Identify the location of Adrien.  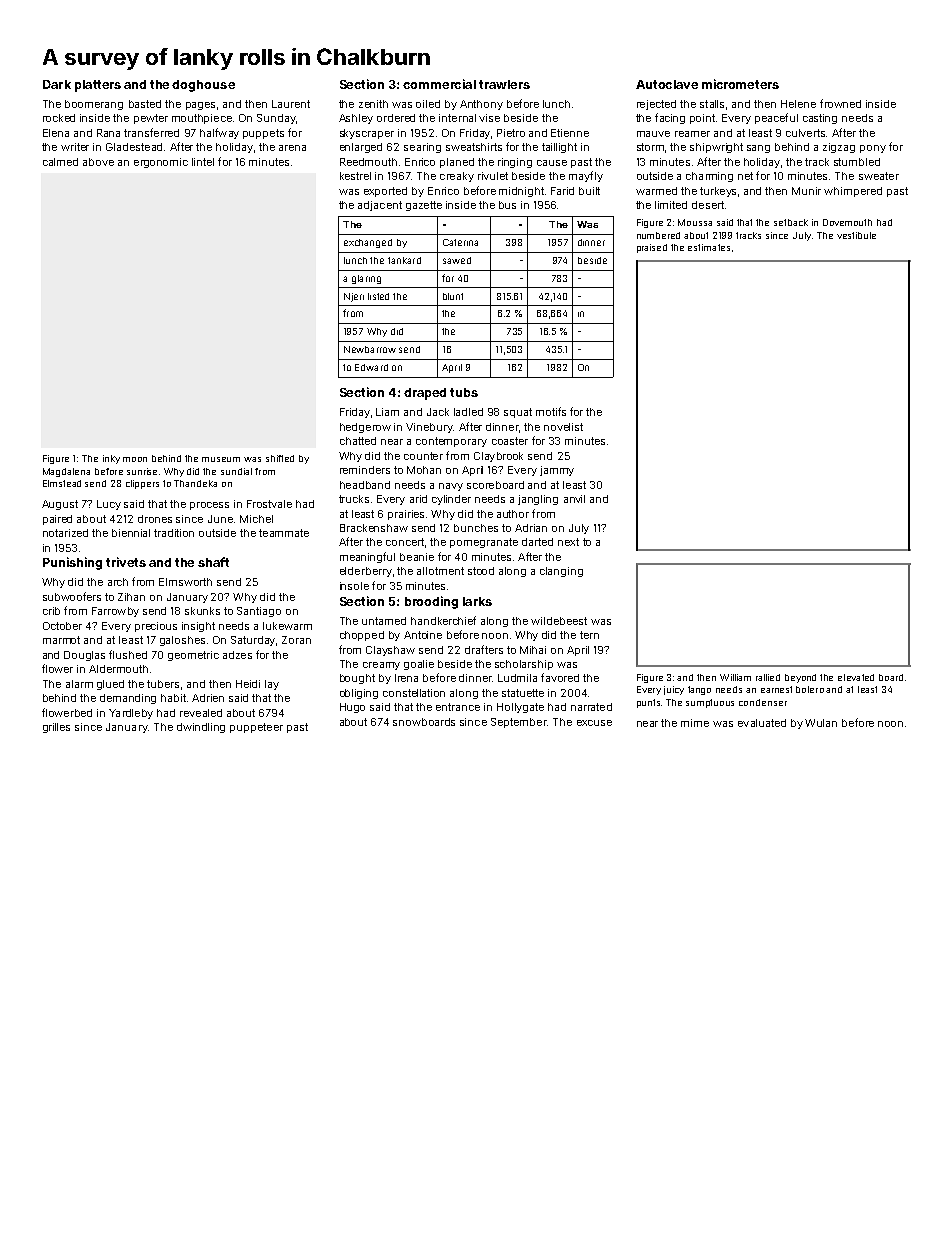
(208, 698).
